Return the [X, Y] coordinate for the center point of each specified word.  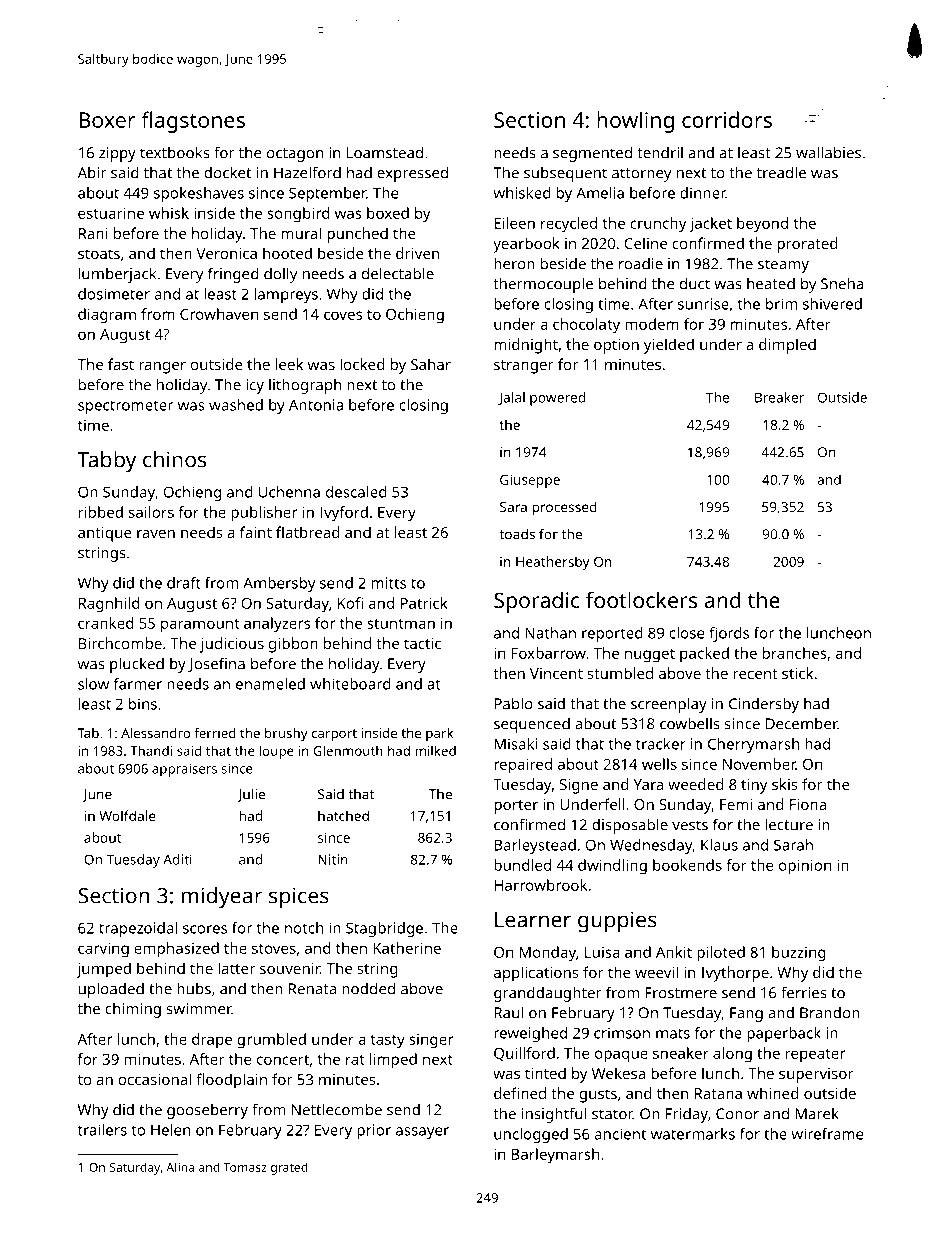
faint [256, 532]
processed [564, 508]
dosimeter [114, 294]
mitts [389, 583]
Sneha [842, 283]
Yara [648, 784]
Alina [180, 1167]
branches [795, 653]
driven [417, 253]
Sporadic [537, 602]
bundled [522, 865]
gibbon [293, 645]
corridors [727, 119]
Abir [92, 173]
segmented [592, 154]
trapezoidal [138, 929]
